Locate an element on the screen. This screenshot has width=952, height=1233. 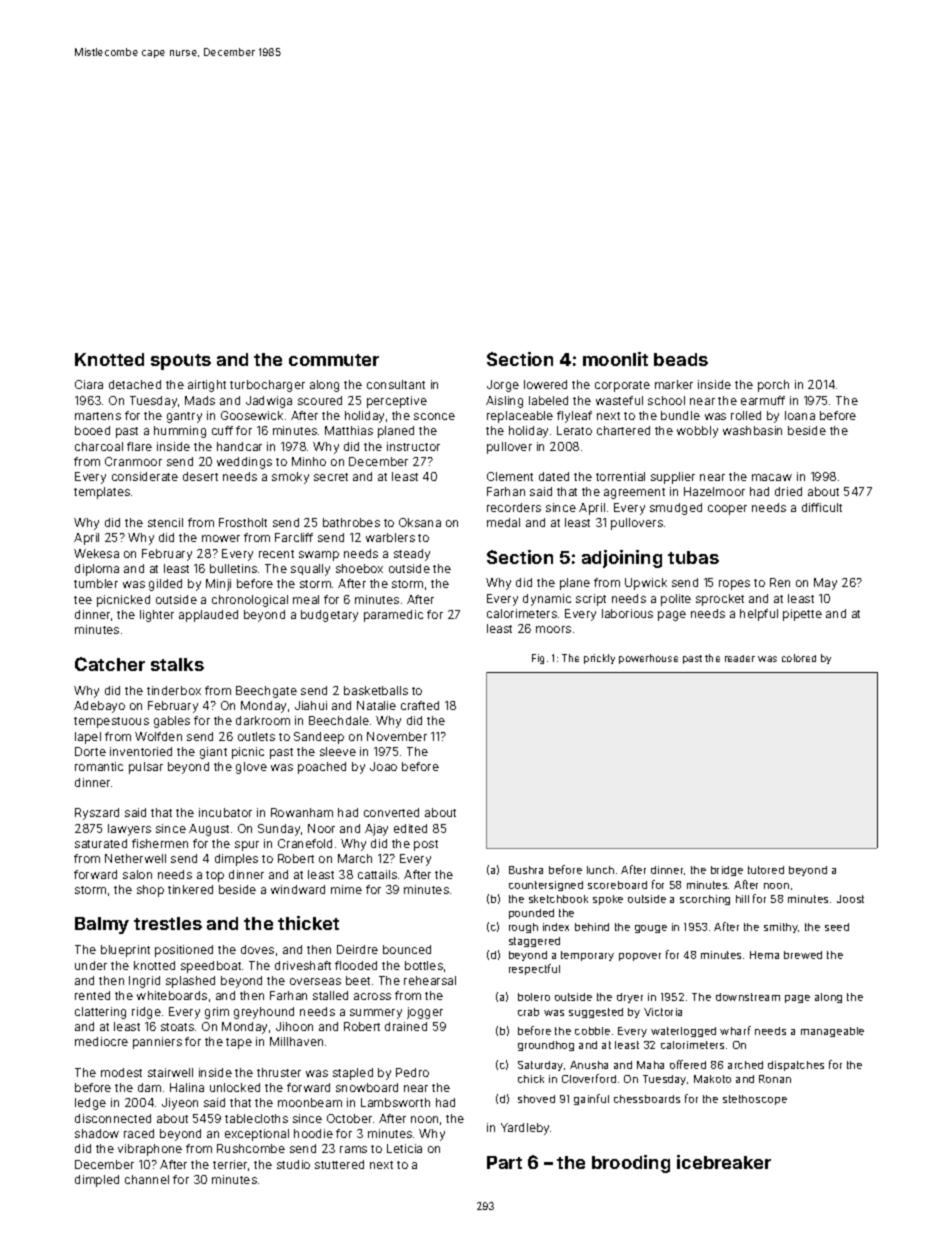
mower is located at coordinates (221, 538).
